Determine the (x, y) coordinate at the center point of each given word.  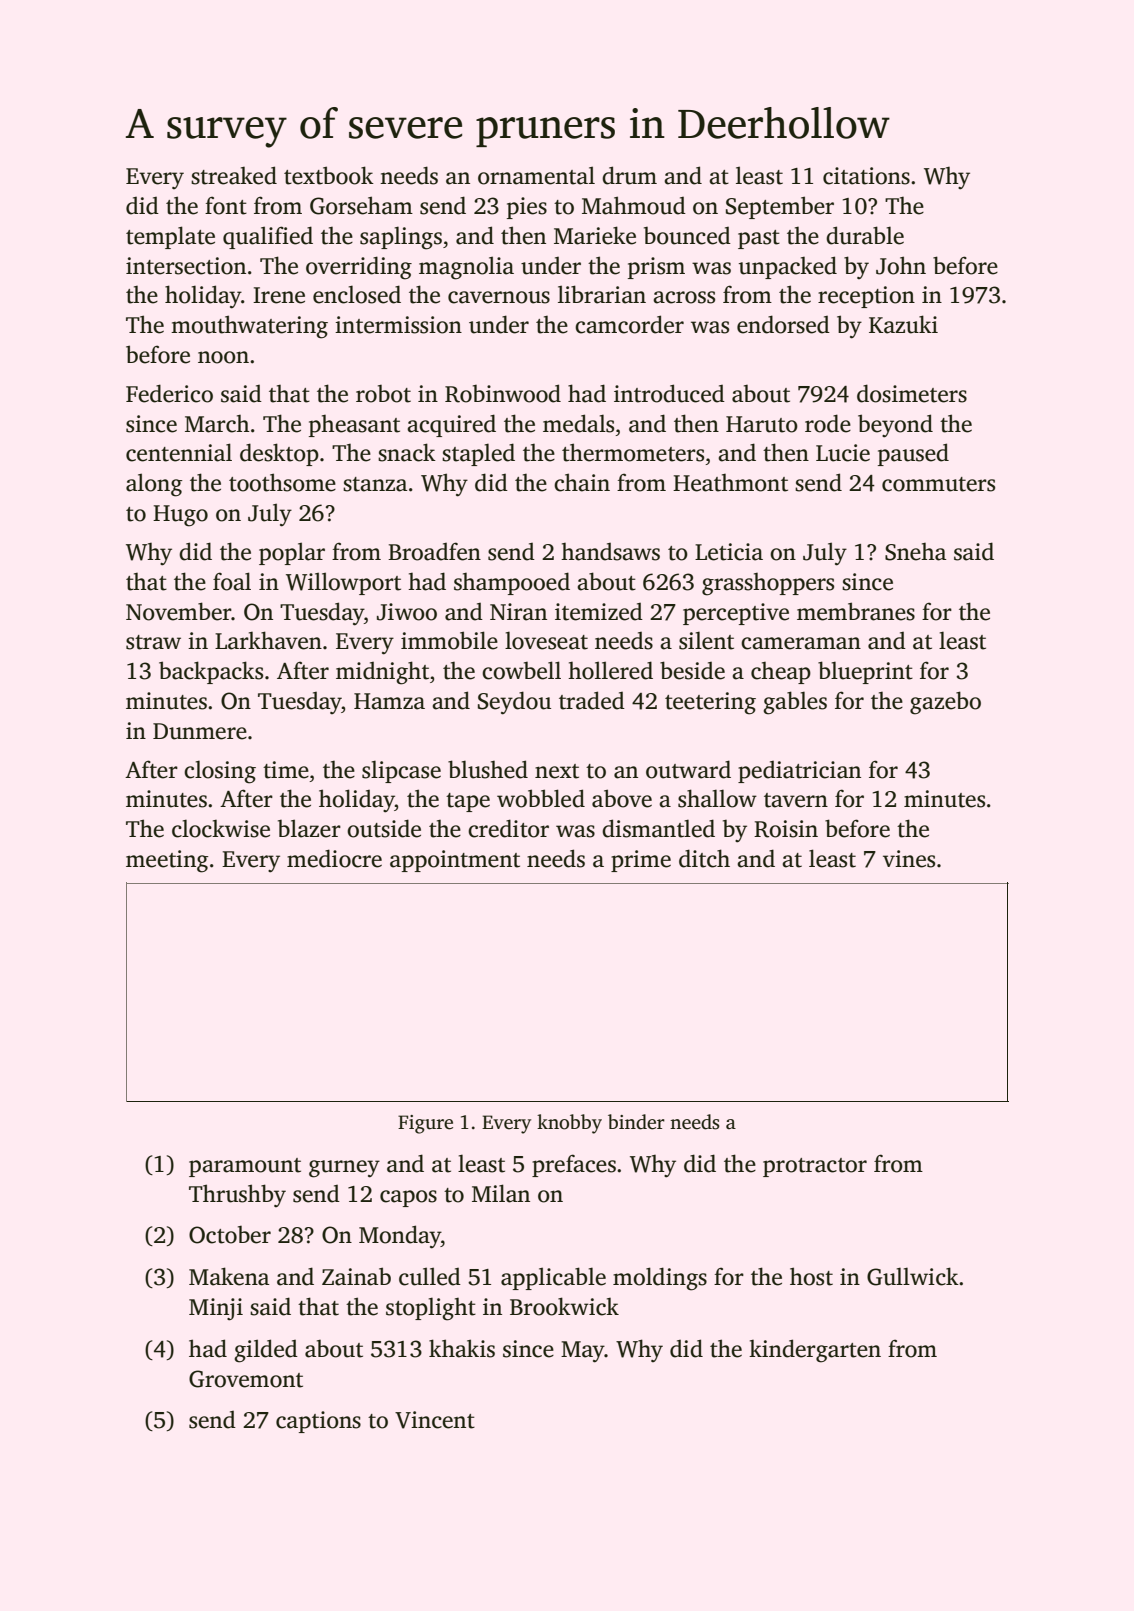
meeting (167, 861)
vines (909, 859)
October (230, 1235)
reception (866, 297)
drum (629, 175)
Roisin (786, 829)
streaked (234, 175)
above (622, 798)
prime (641, 861)
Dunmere (200, 731)
